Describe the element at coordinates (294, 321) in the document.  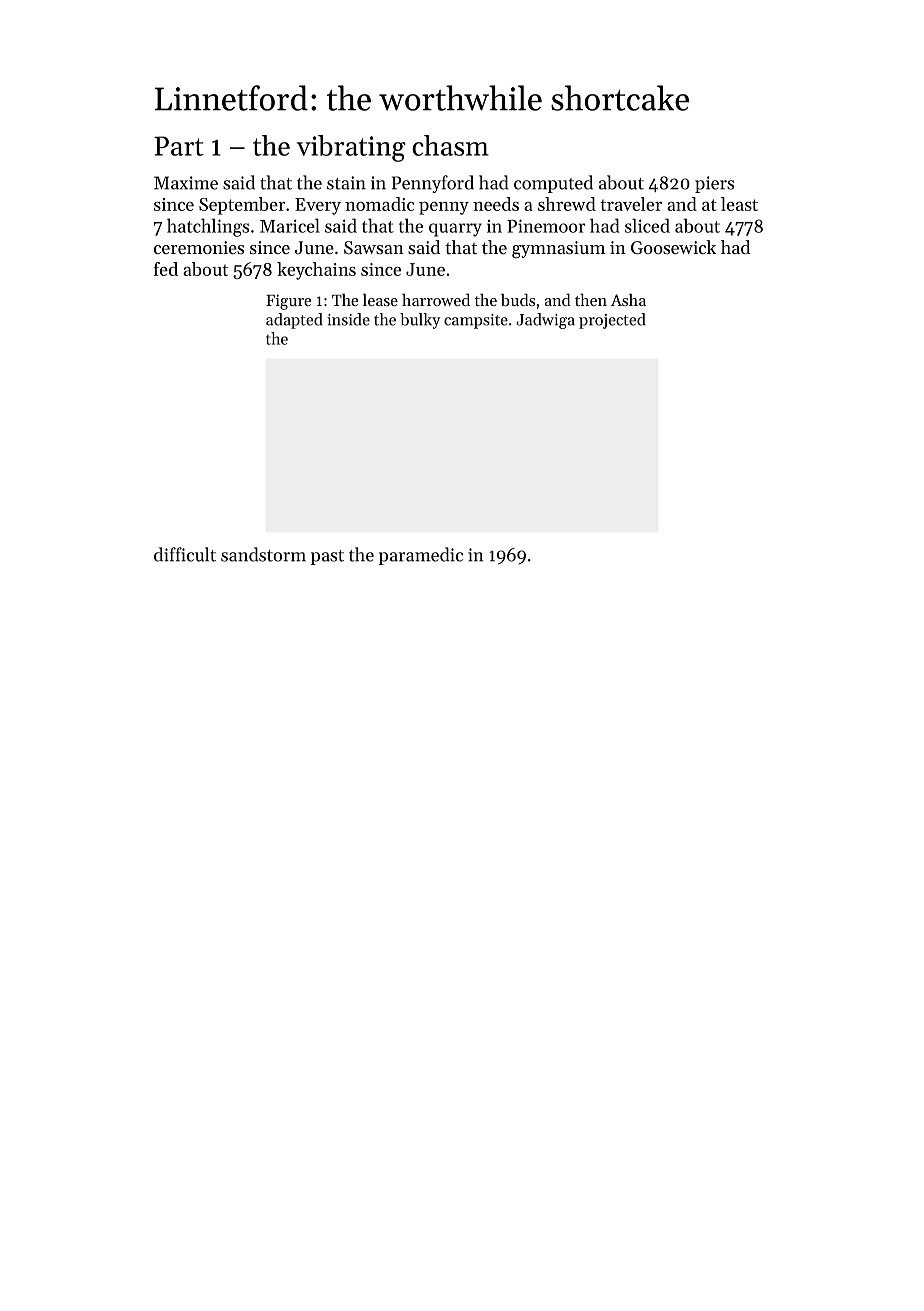
I see `adapted` at that location.
